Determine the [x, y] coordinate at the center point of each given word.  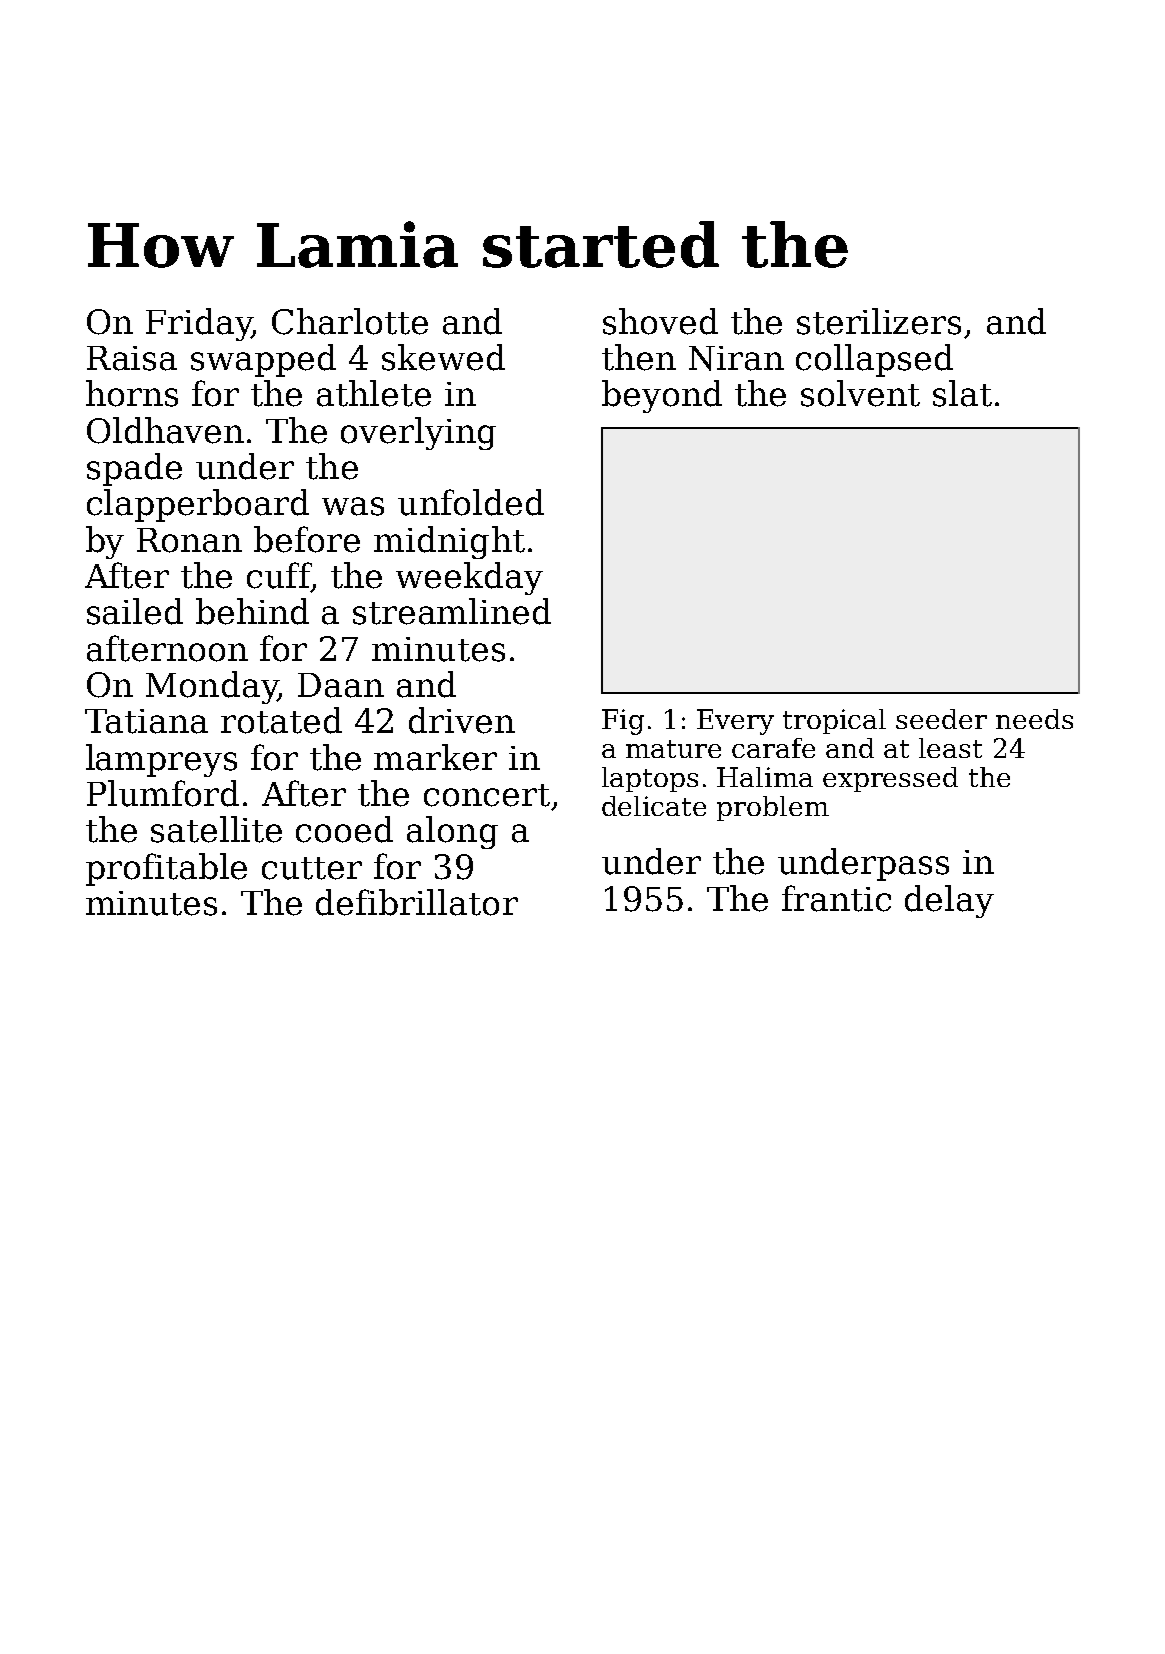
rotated [281, 720]
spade [134, 469]
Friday [199, 324]
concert [487, 795]
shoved [660, 321]
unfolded [471, 502]
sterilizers [879, 321]
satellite [216, 829]
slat [962, 393]
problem [773, 808]
